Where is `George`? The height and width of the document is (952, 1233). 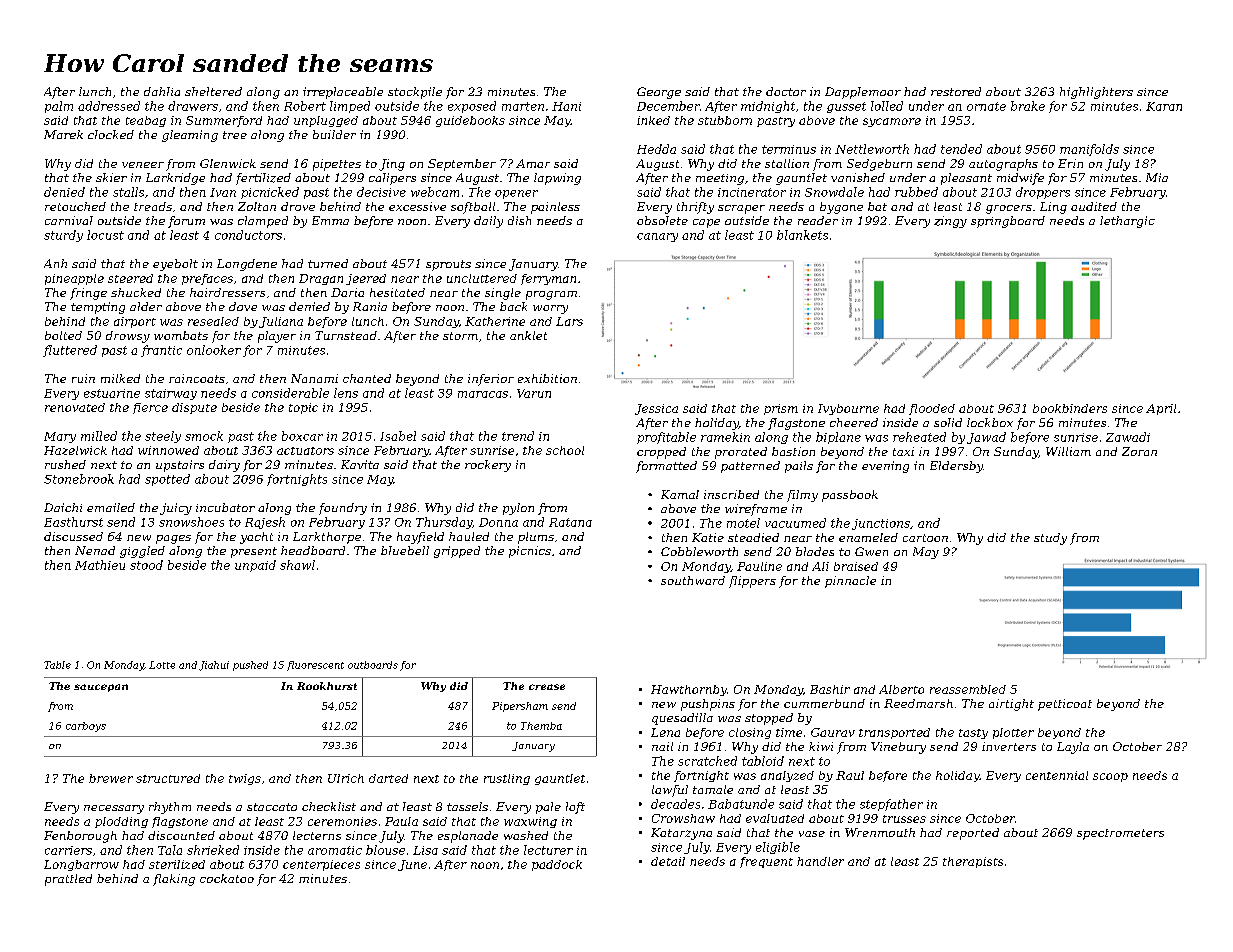
George is located at coordinates (659, 93).
